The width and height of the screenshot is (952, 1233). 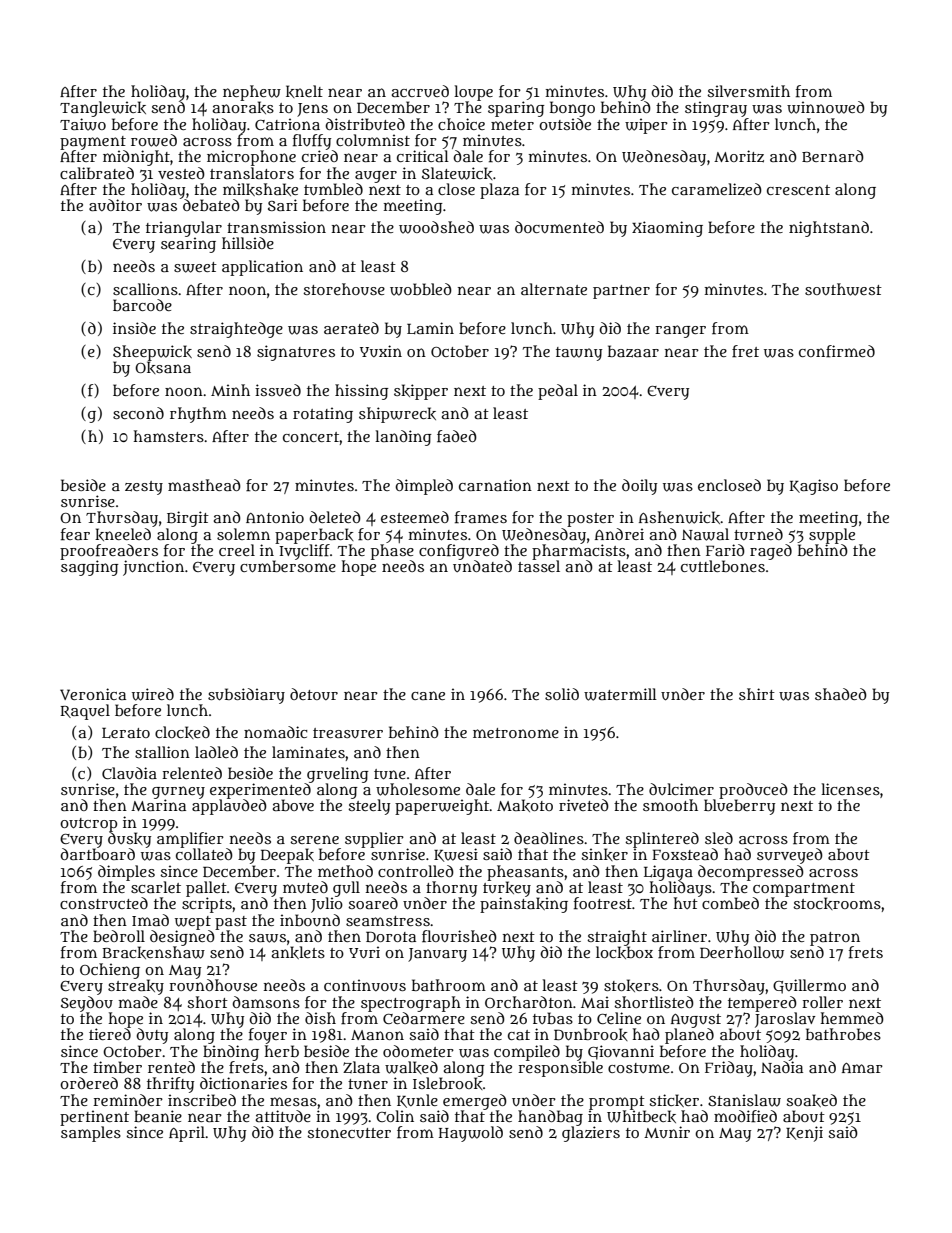 What do you see at coordinates (103, 109) in the screenshot?
I see `Tanglewick` at bounding box center [103, 109].
